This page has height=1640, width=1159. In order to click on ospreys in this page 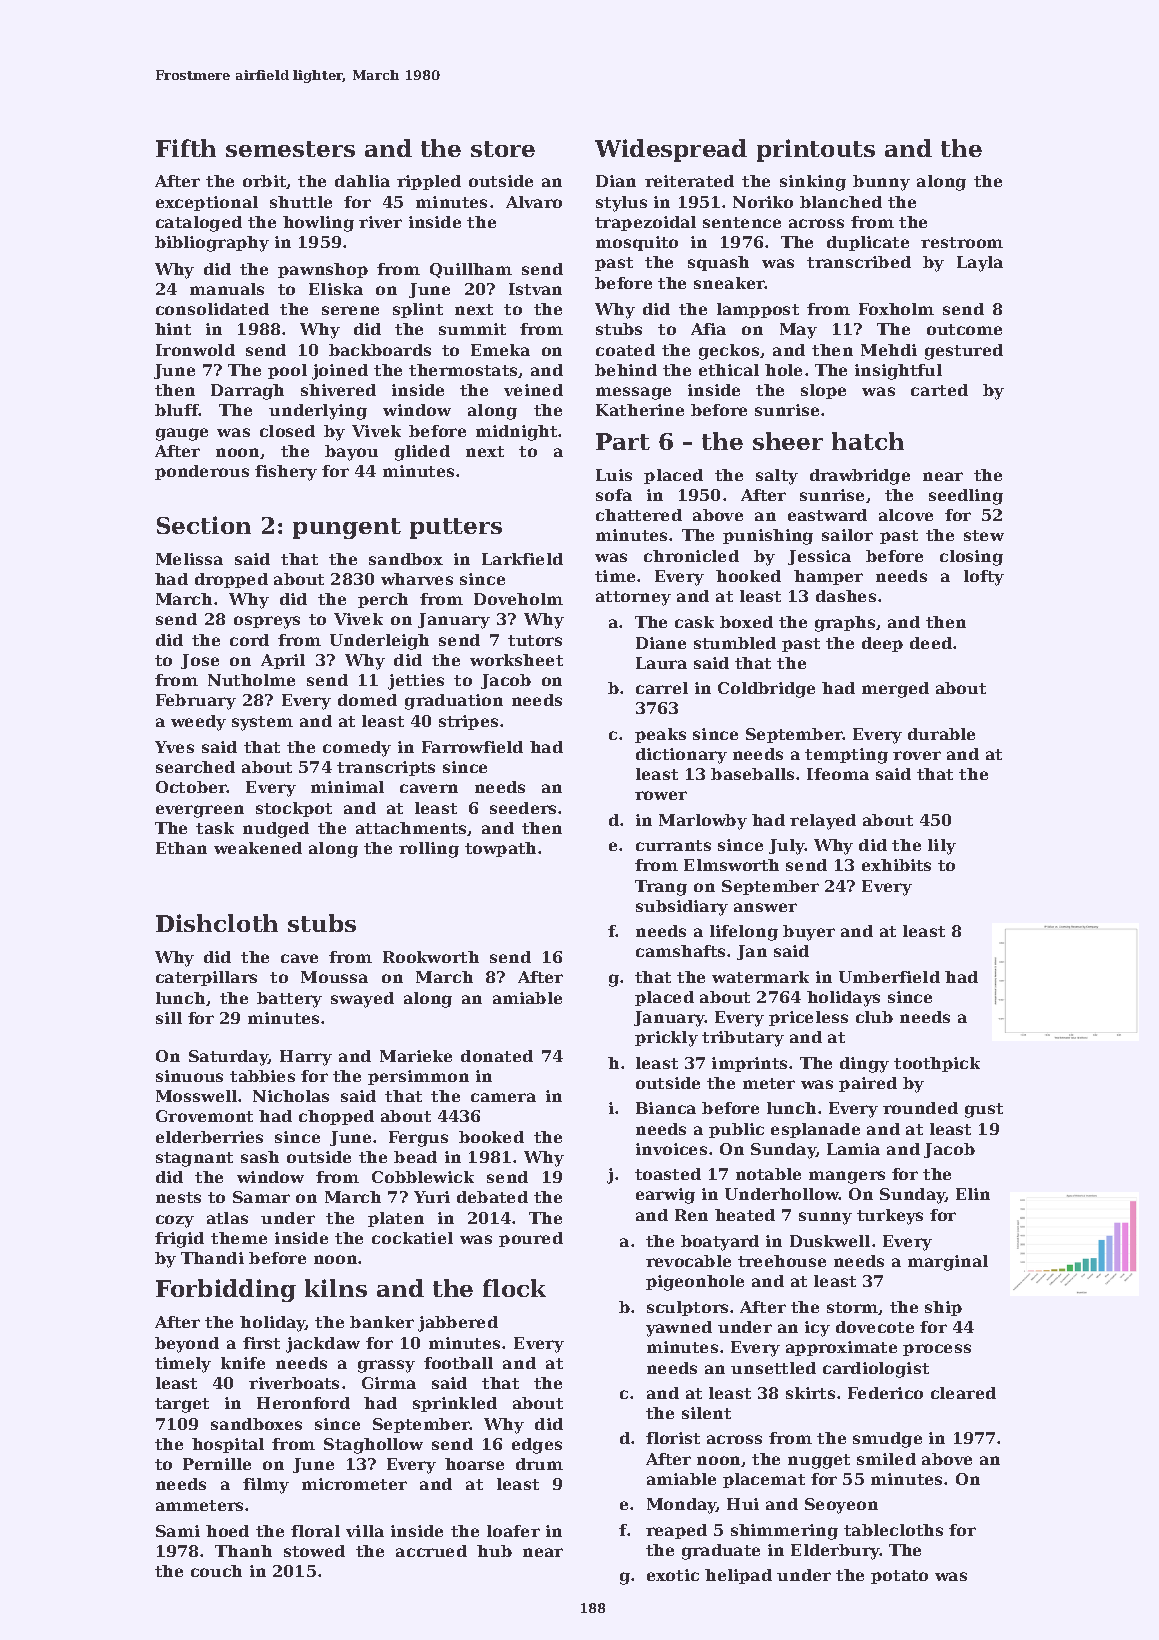, I will do `click(267, 622)`.
